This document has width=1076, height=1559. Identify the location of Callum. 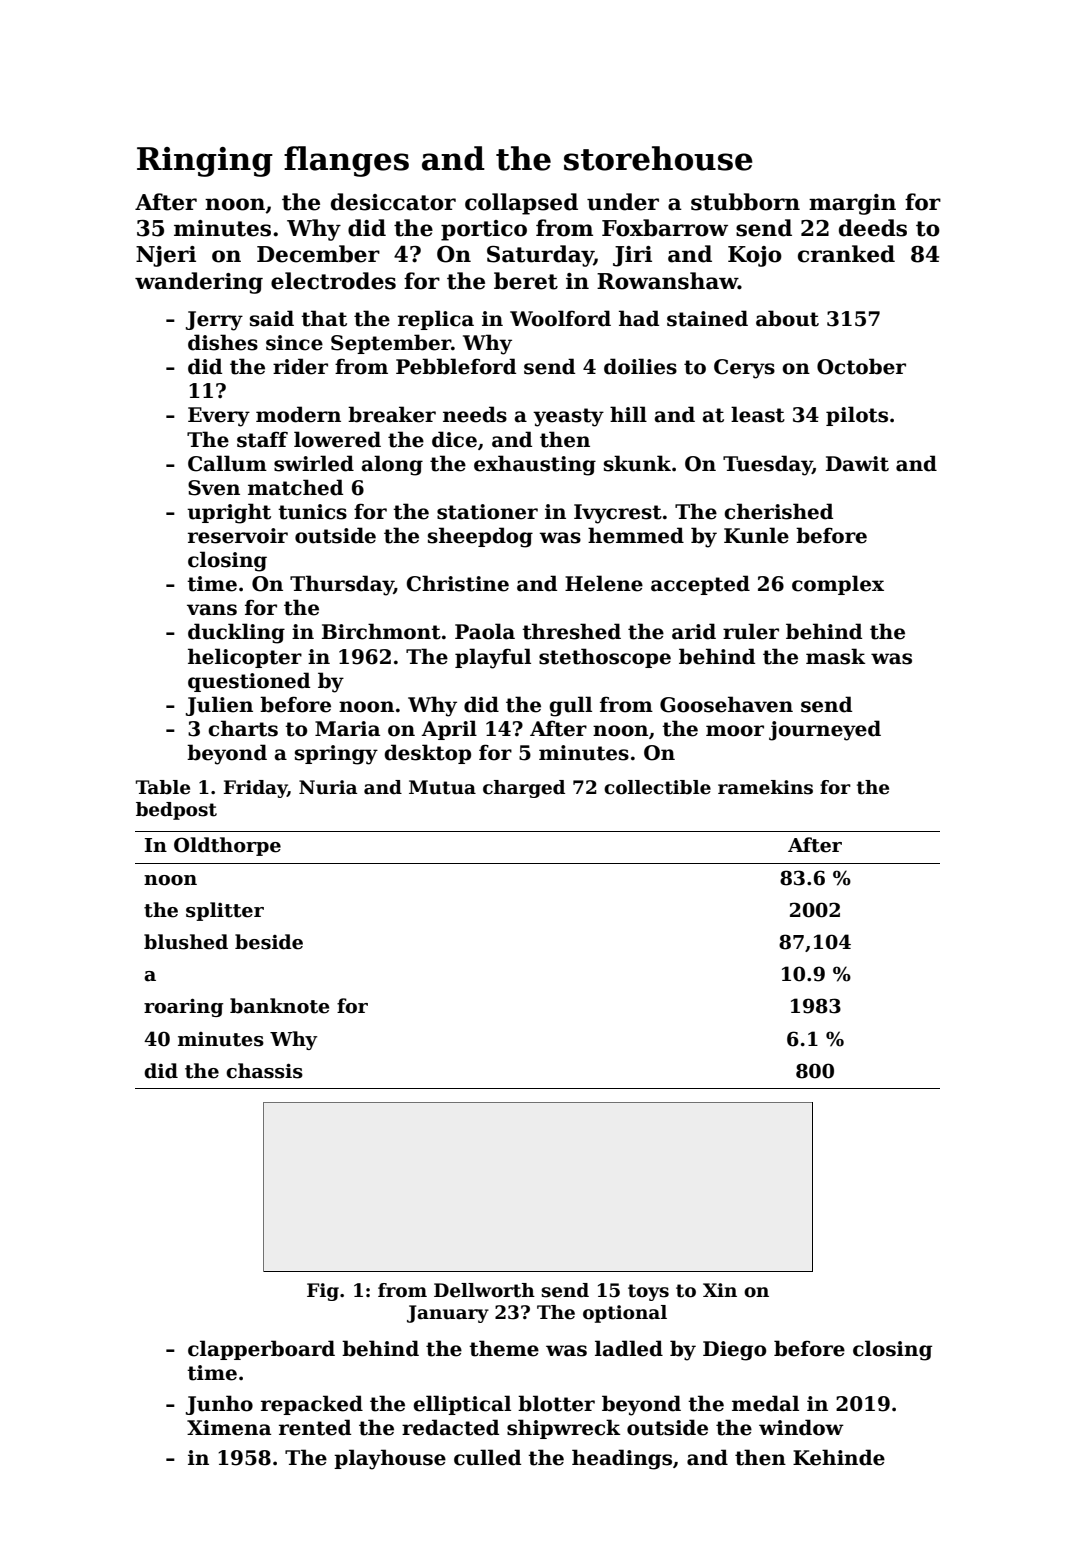
(227, 463).
